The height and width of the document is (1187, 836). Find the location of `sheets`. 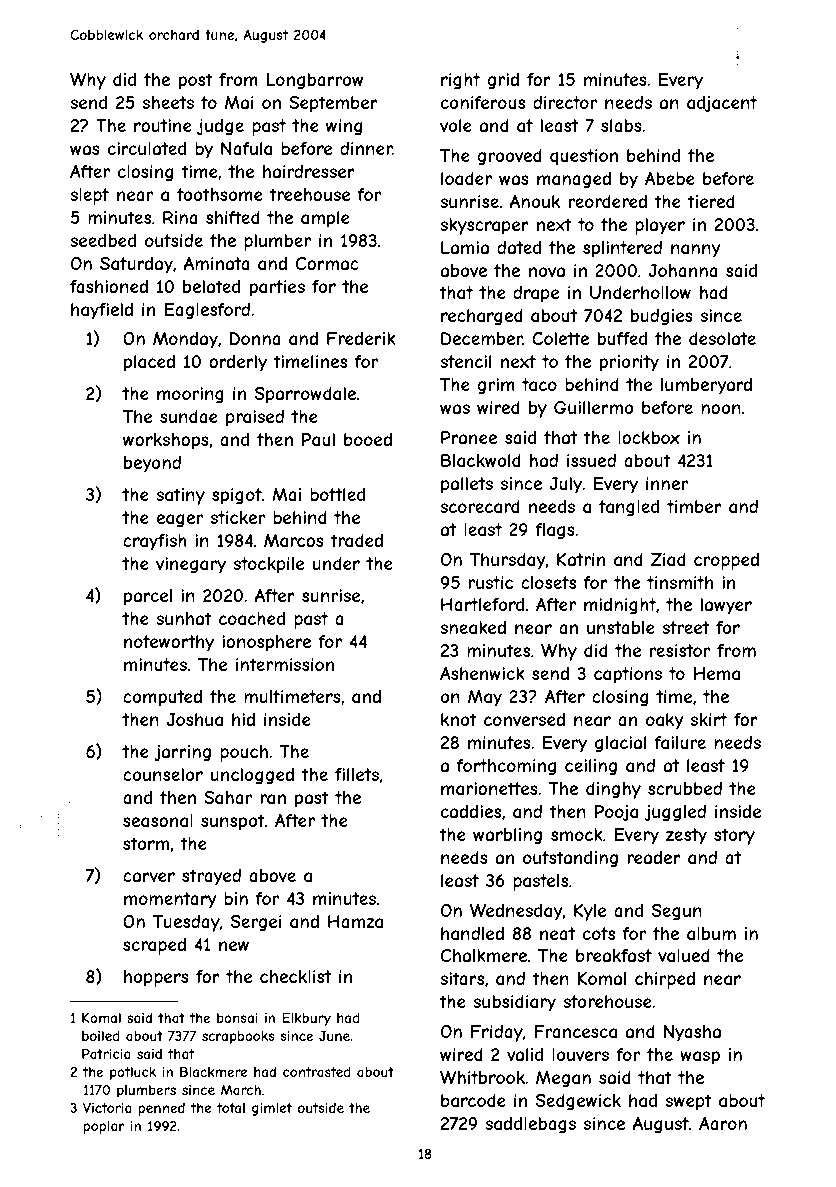

sheets is located at coordinates (168, 102).
